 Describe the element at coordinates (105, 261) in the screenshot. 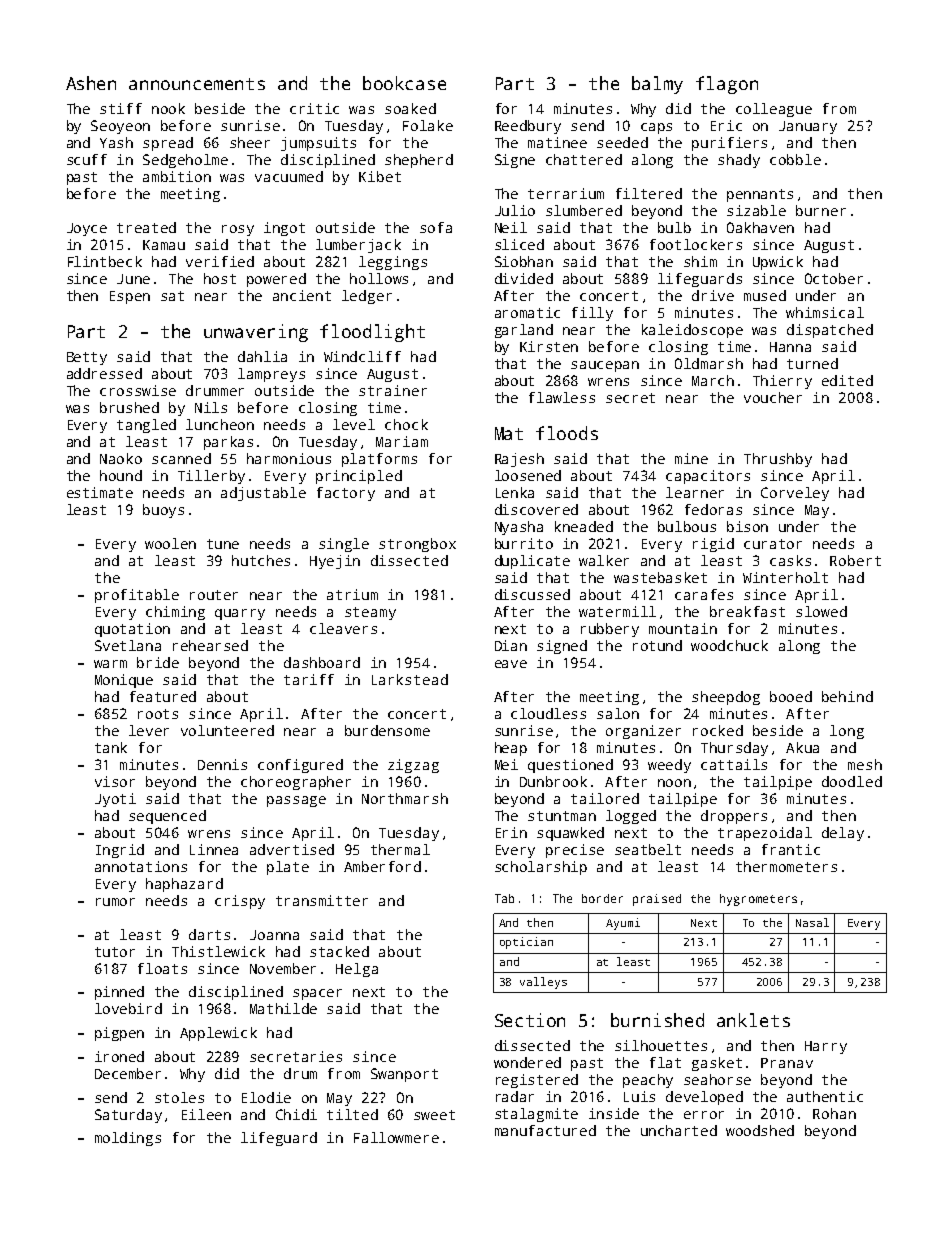

I see `Flintbeck` at that location.
